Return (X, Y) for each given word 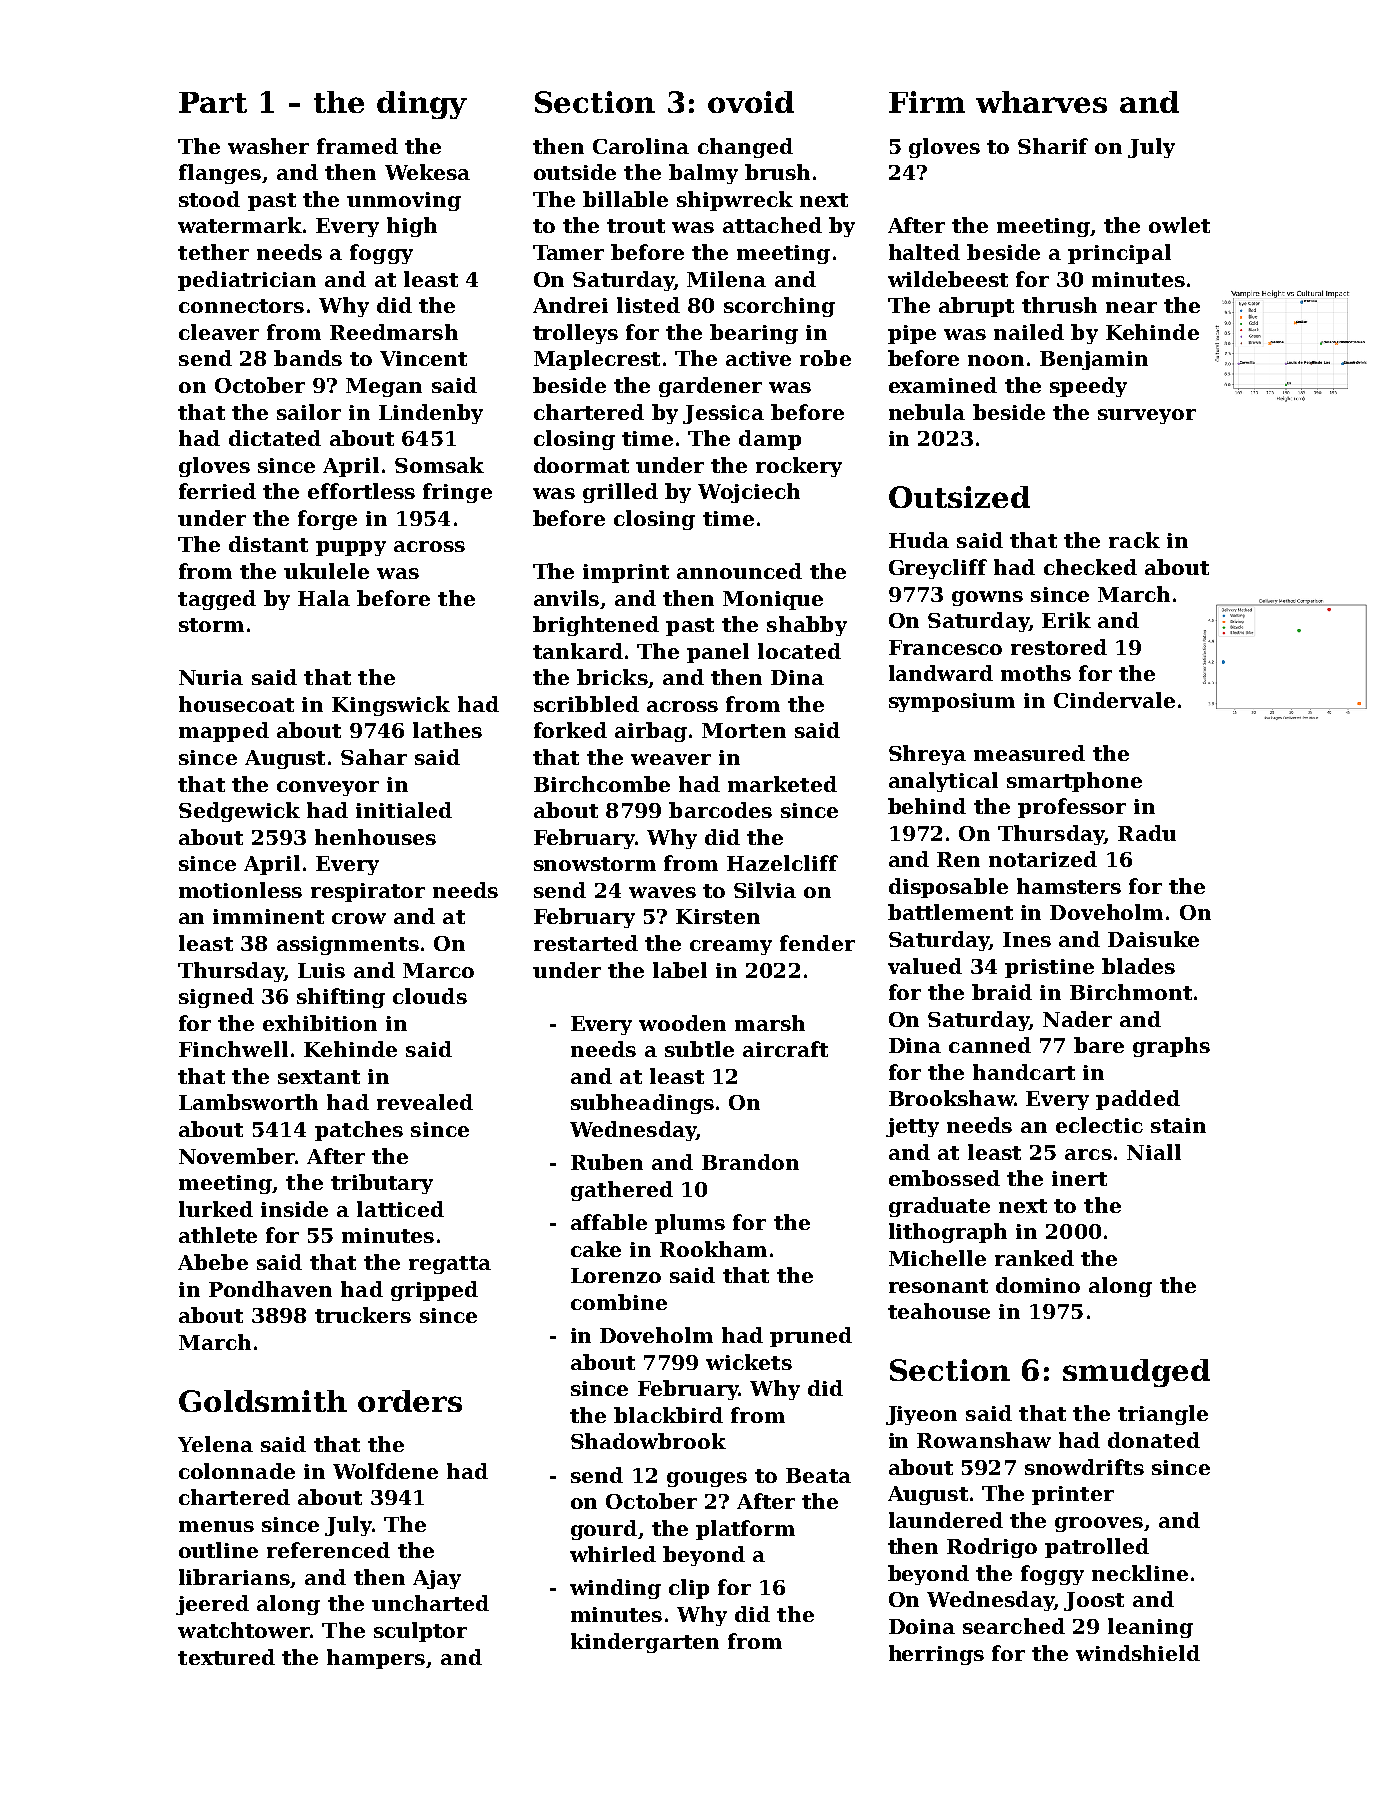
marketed (782, 784)
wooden (682, 1023)
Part (213, 102)
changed (745, 148)
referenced (328, 1550)
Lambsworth (248, 1102)
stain (1178, 1125)
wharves (1041, 102)
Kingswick (391, 706)
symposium (952, 702)
